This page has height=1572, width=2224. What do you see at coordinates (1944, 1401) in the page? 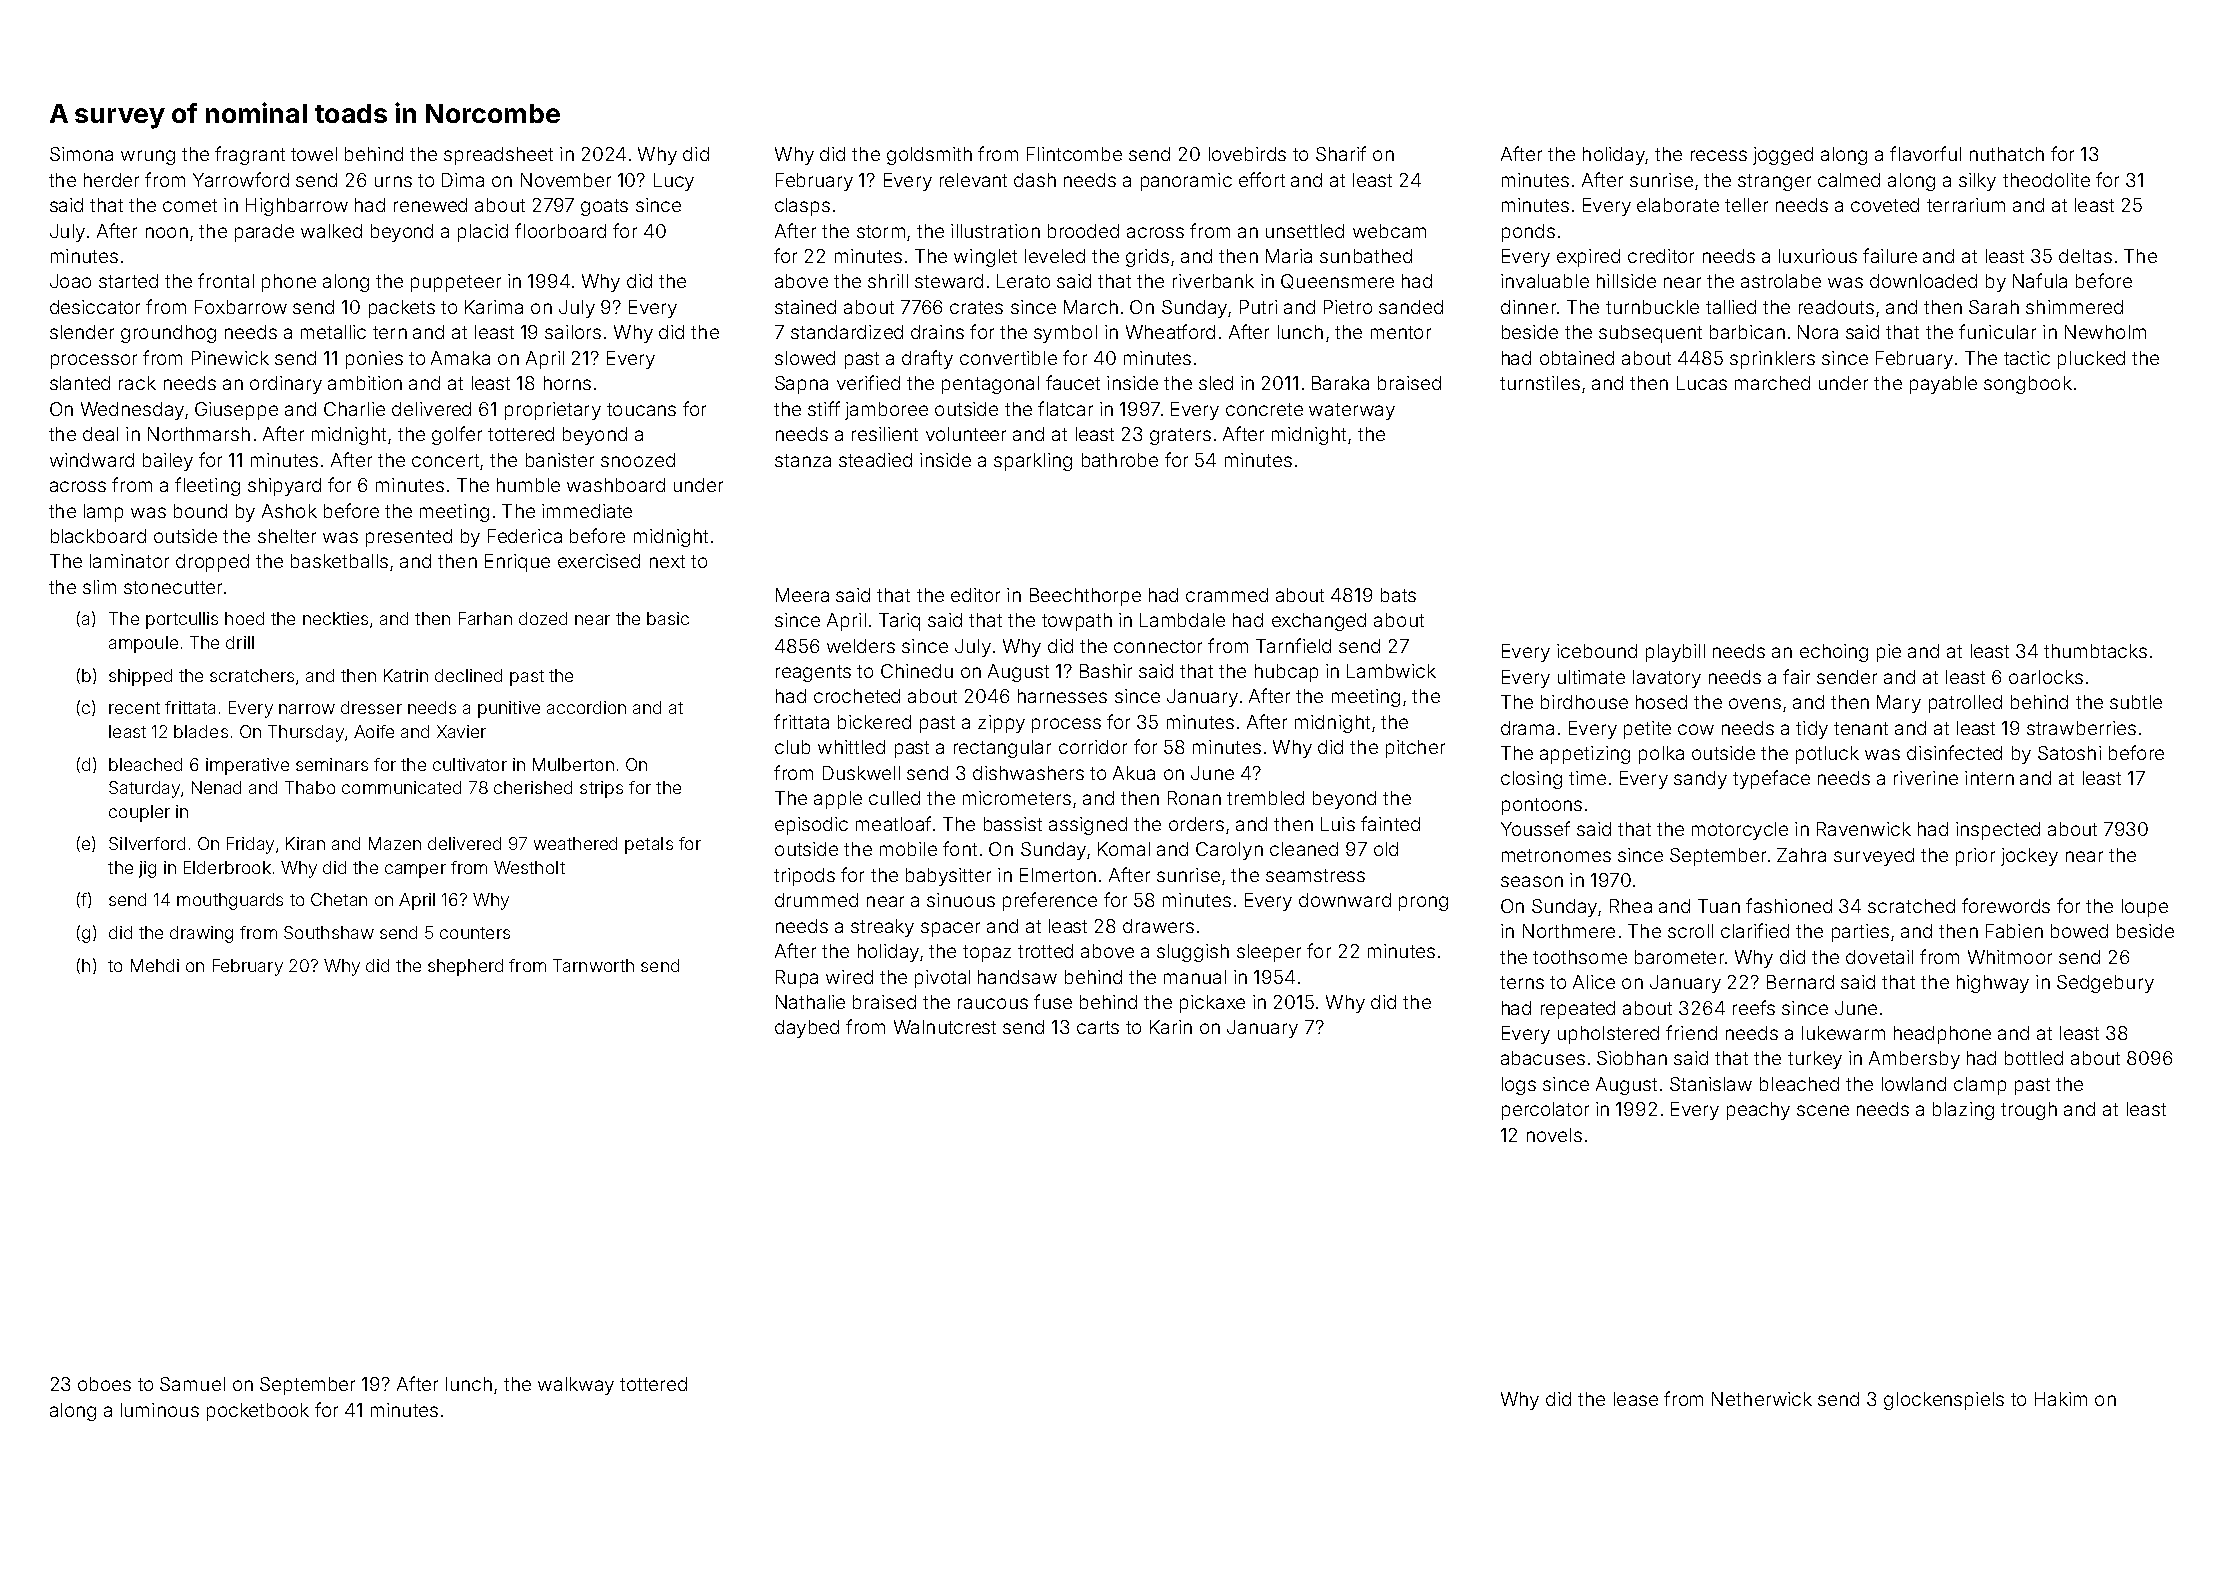
I see `glockenspiels` at bounding box center [1944, 1401].
